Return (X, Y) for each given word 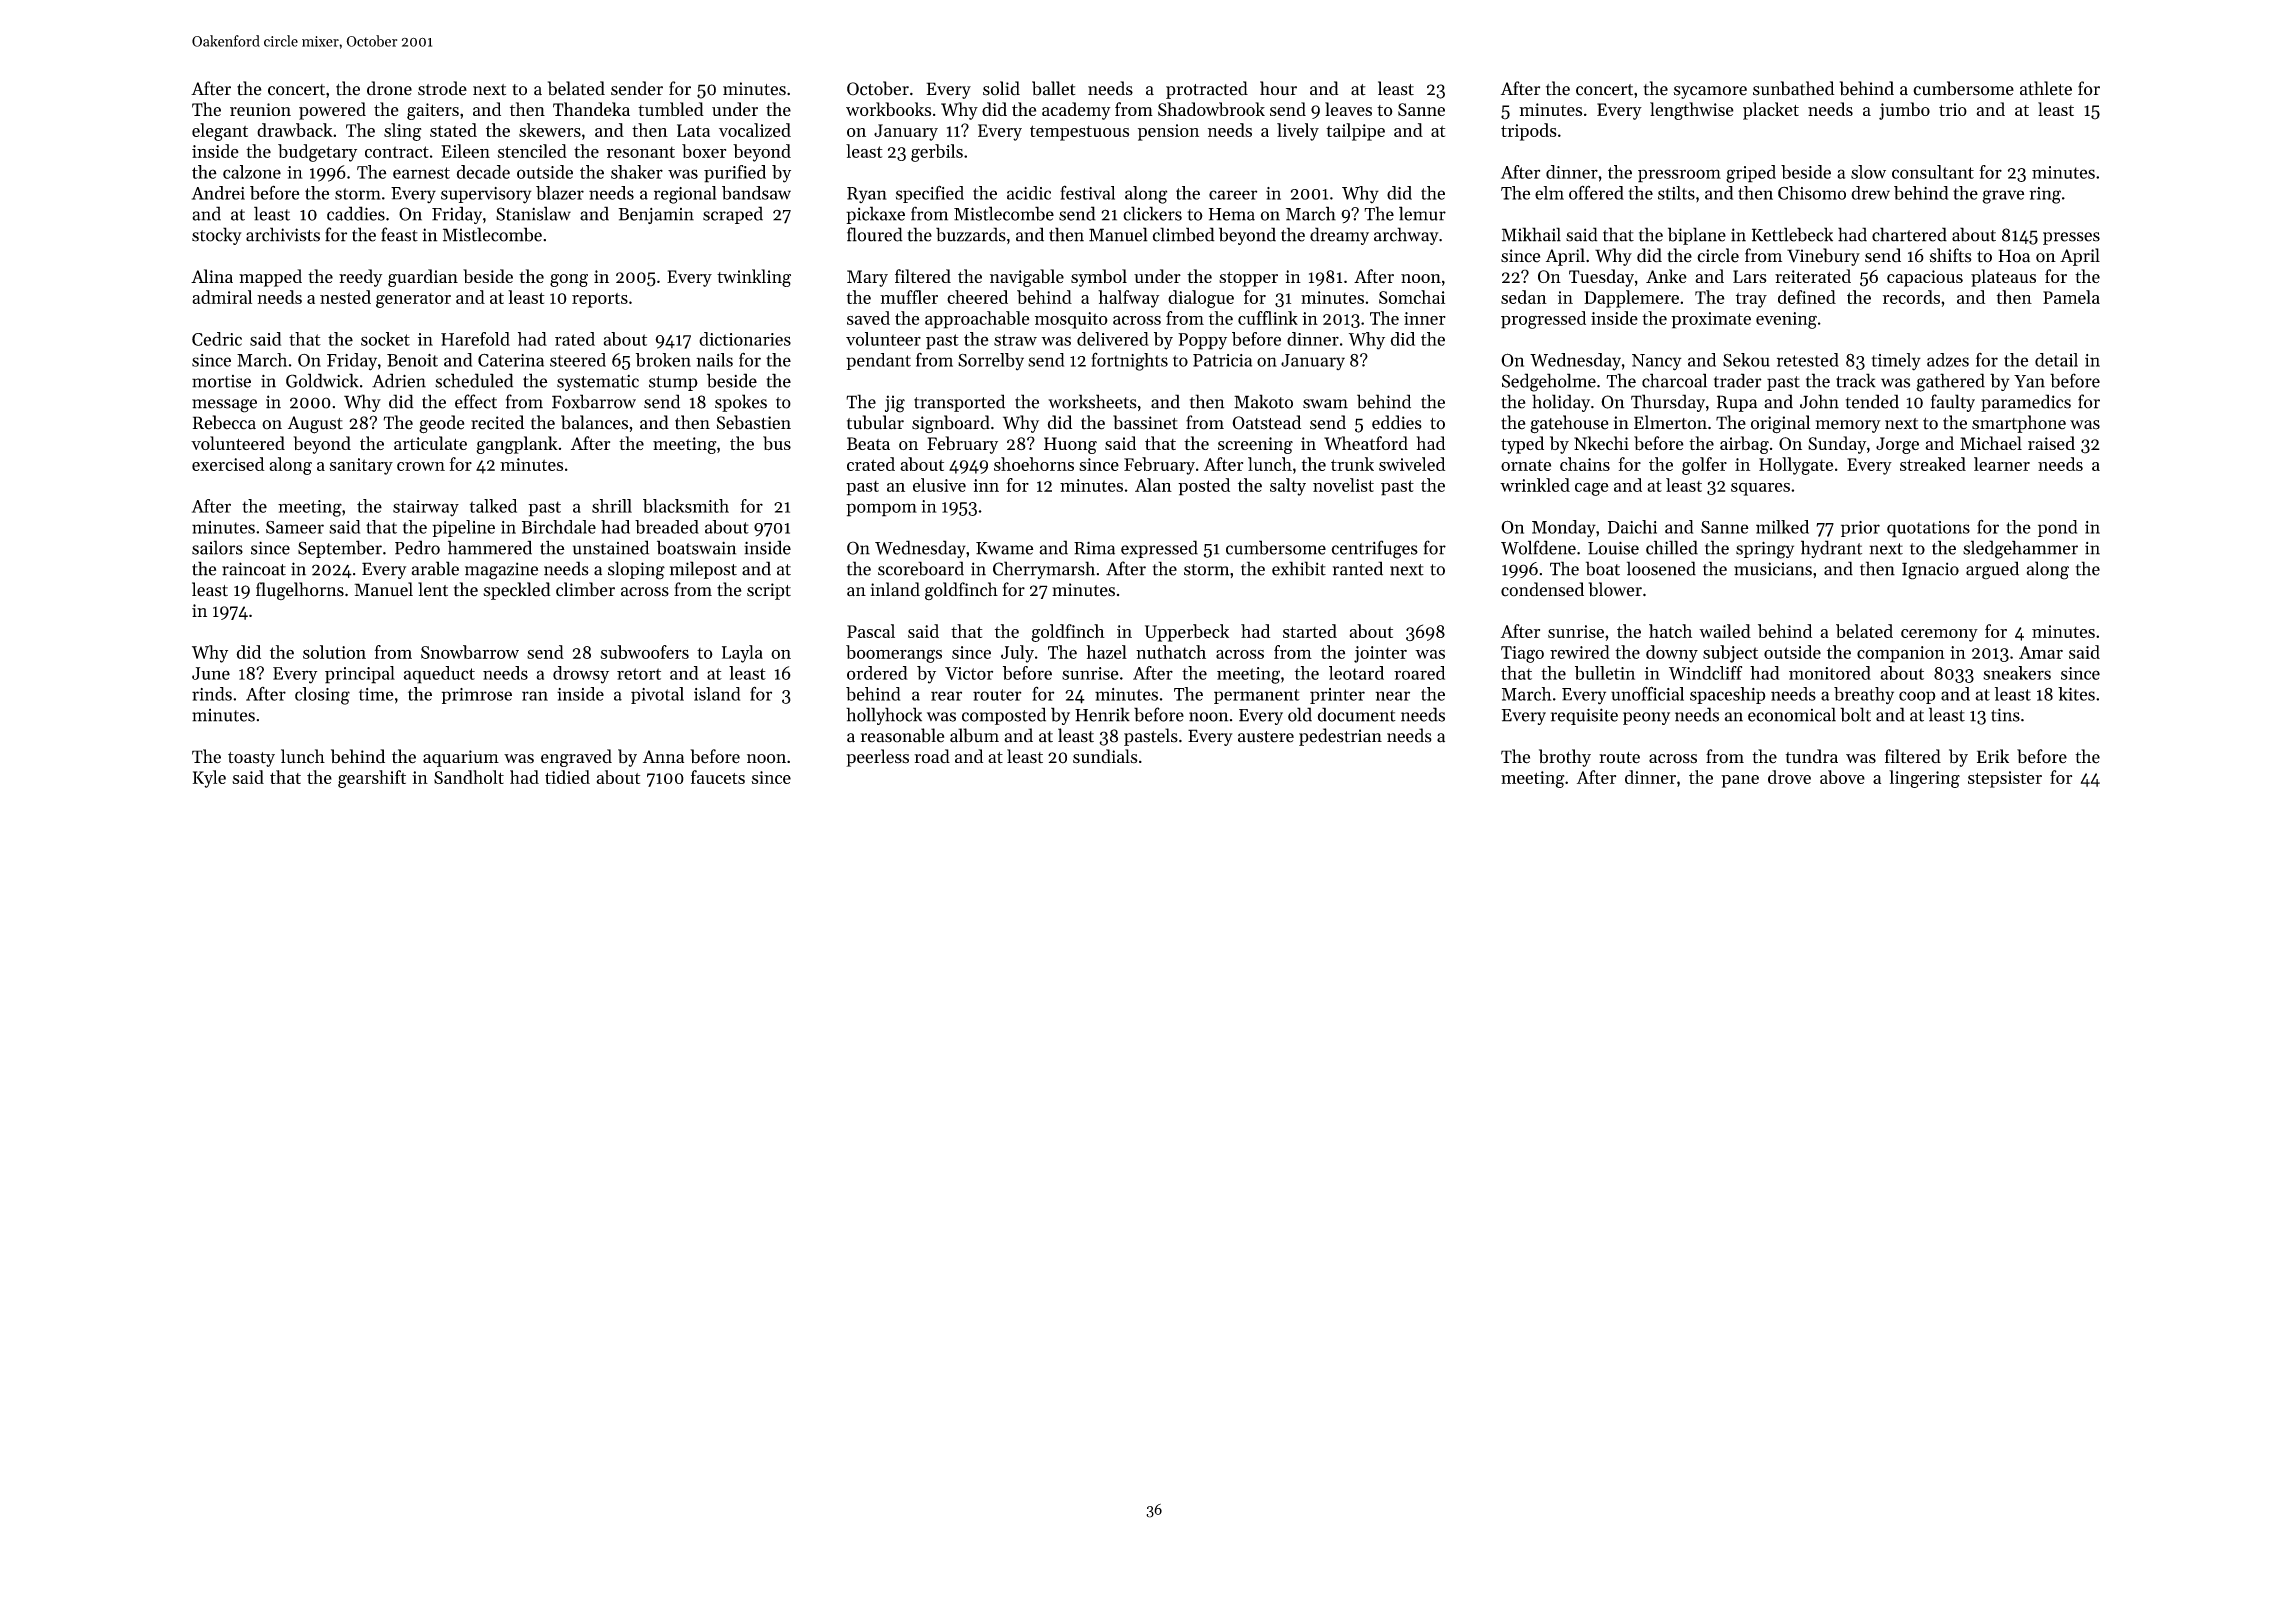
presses (2071, 238)
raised (2051, 443)
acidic (1029, 193)
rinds (212, 694)
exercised (228, 464)
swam (1325, 404)
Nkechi (1601, 443)
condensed (1542, 589)
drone (389, 88)
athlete (2046, 88)
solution (334, 652)
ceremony (1939, 635)
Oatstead (1266, 422)
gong (569, 280)
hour (1278, 88)
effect (476, 401)
